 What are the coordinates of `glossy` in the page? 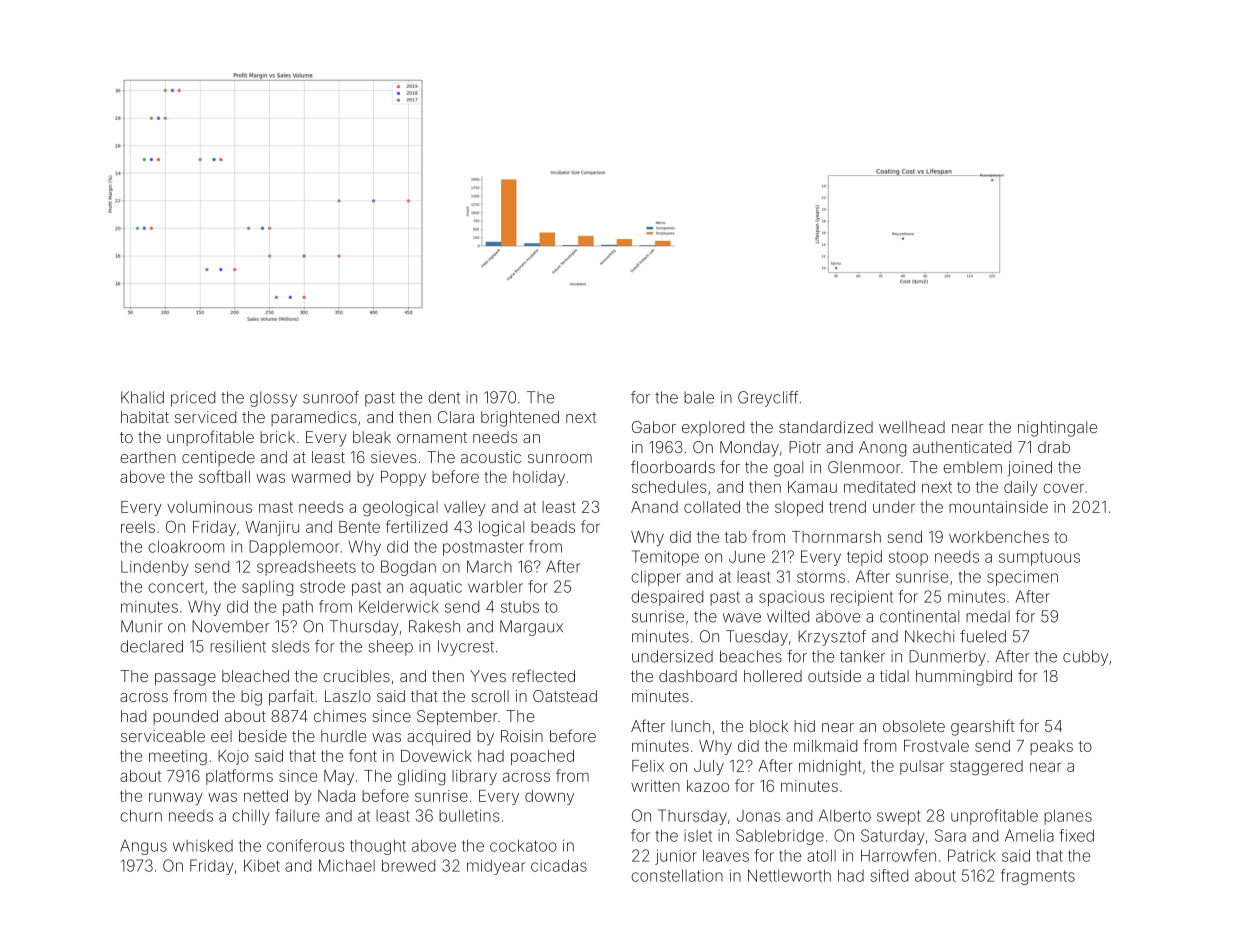 It's located at (273, 399).
